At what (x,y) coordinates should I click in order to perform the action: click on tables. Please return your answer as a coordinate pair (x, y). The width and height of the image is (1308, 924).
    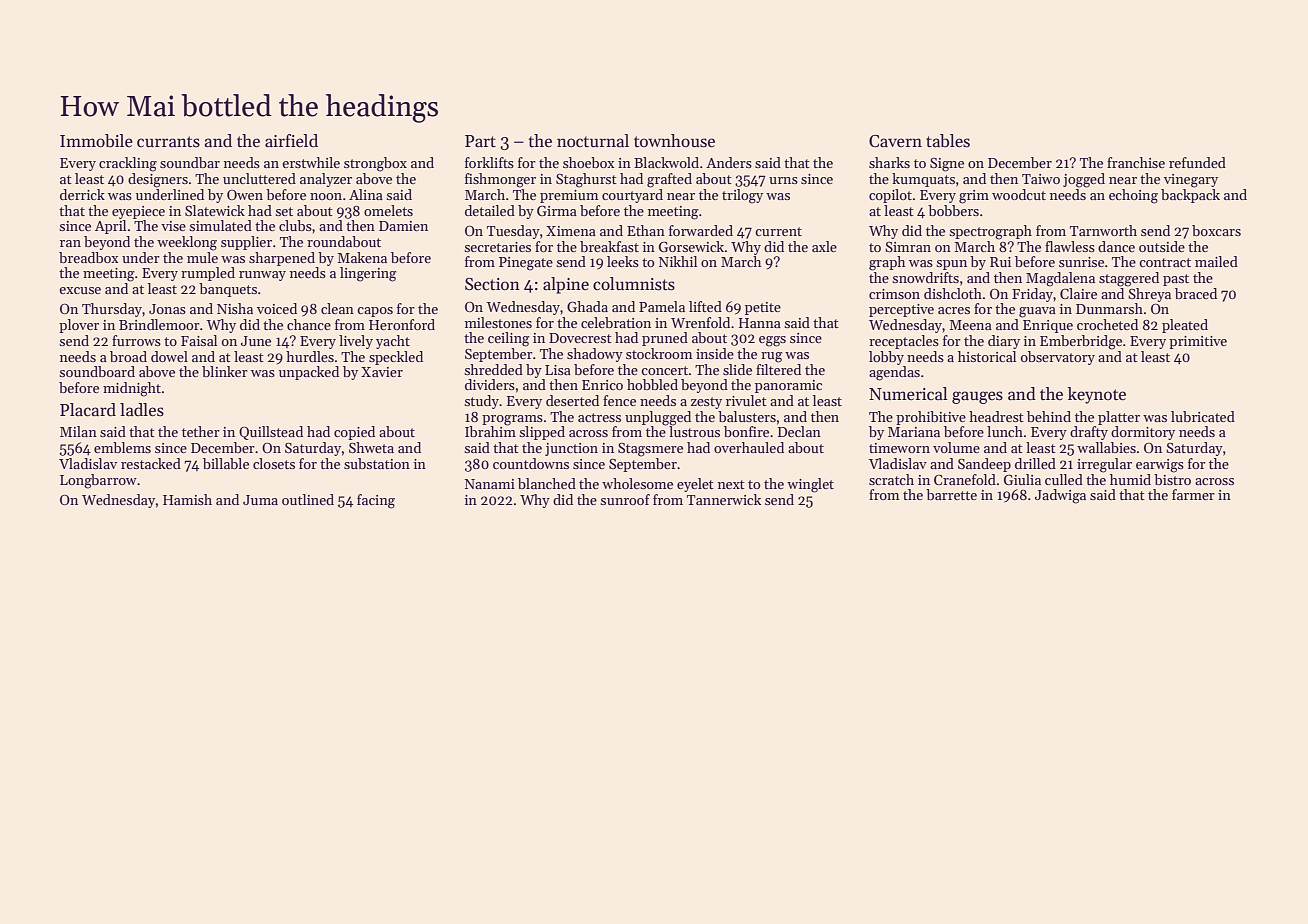
    Looking at the image, I should click on (948, 141).
